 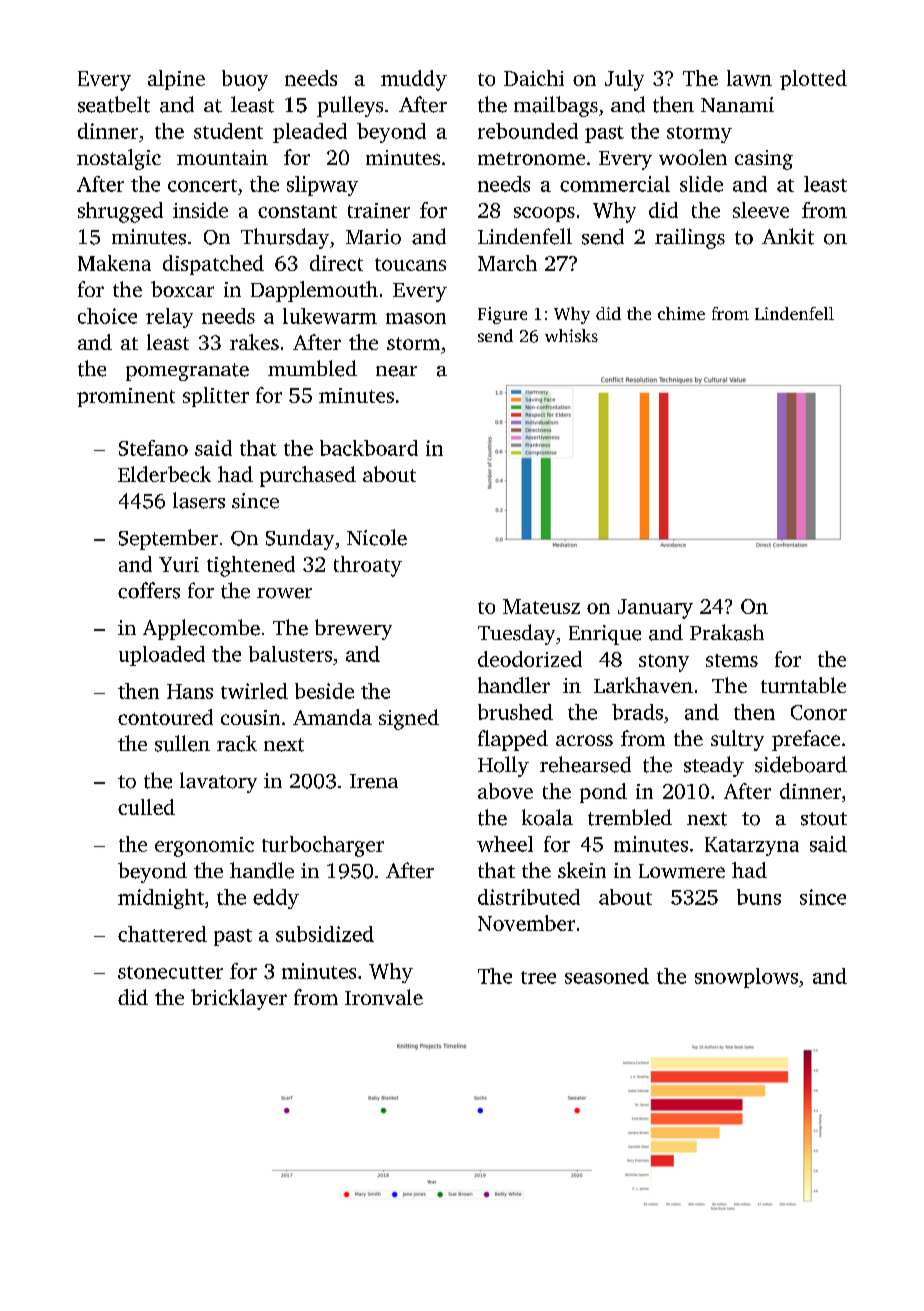 What do you see at coordinates (643, 685) in the image?
I see `Larkhaven` at bounding box center [643, 685].
